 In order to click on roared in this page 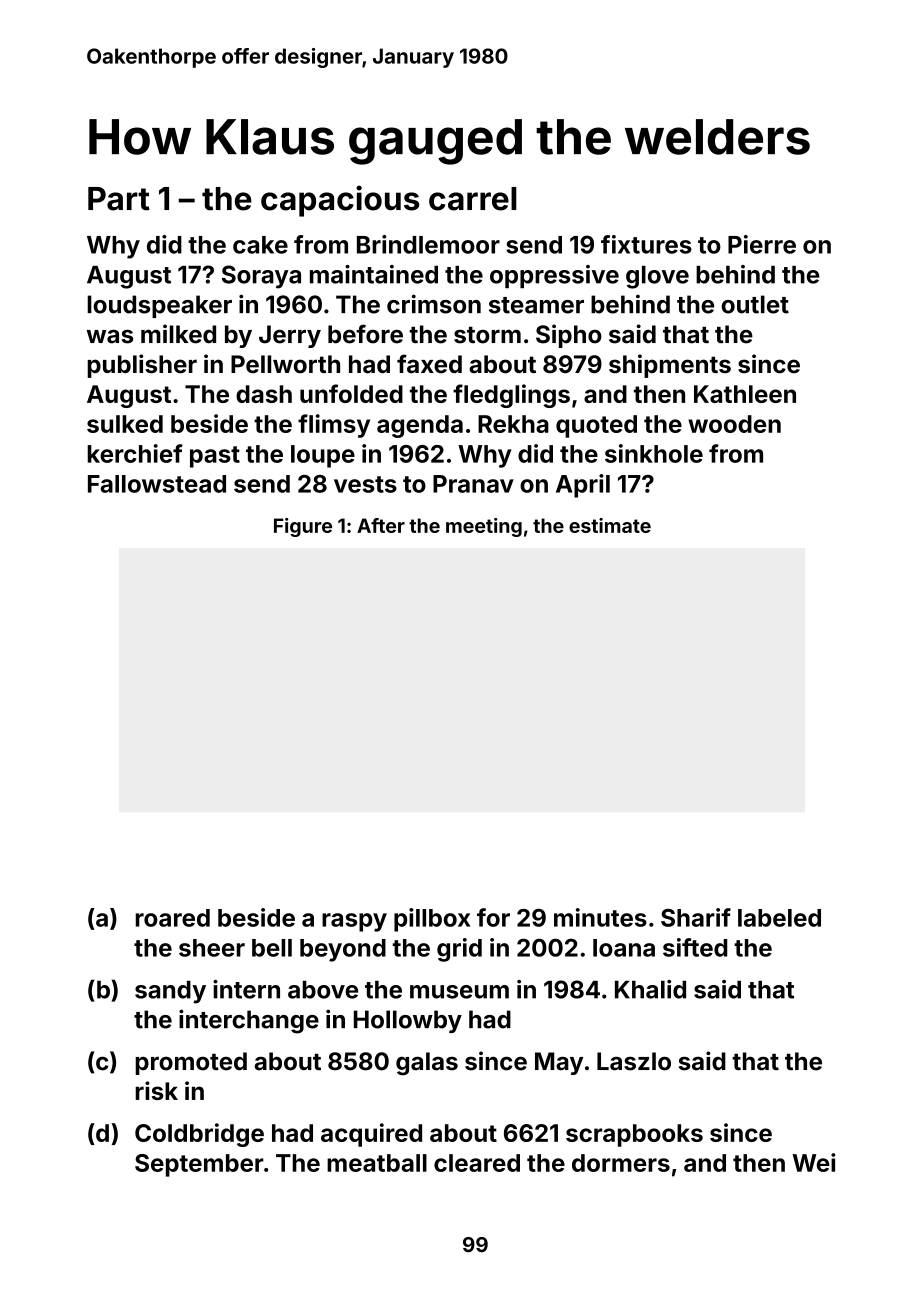, I will do `click(173, 918)`.
